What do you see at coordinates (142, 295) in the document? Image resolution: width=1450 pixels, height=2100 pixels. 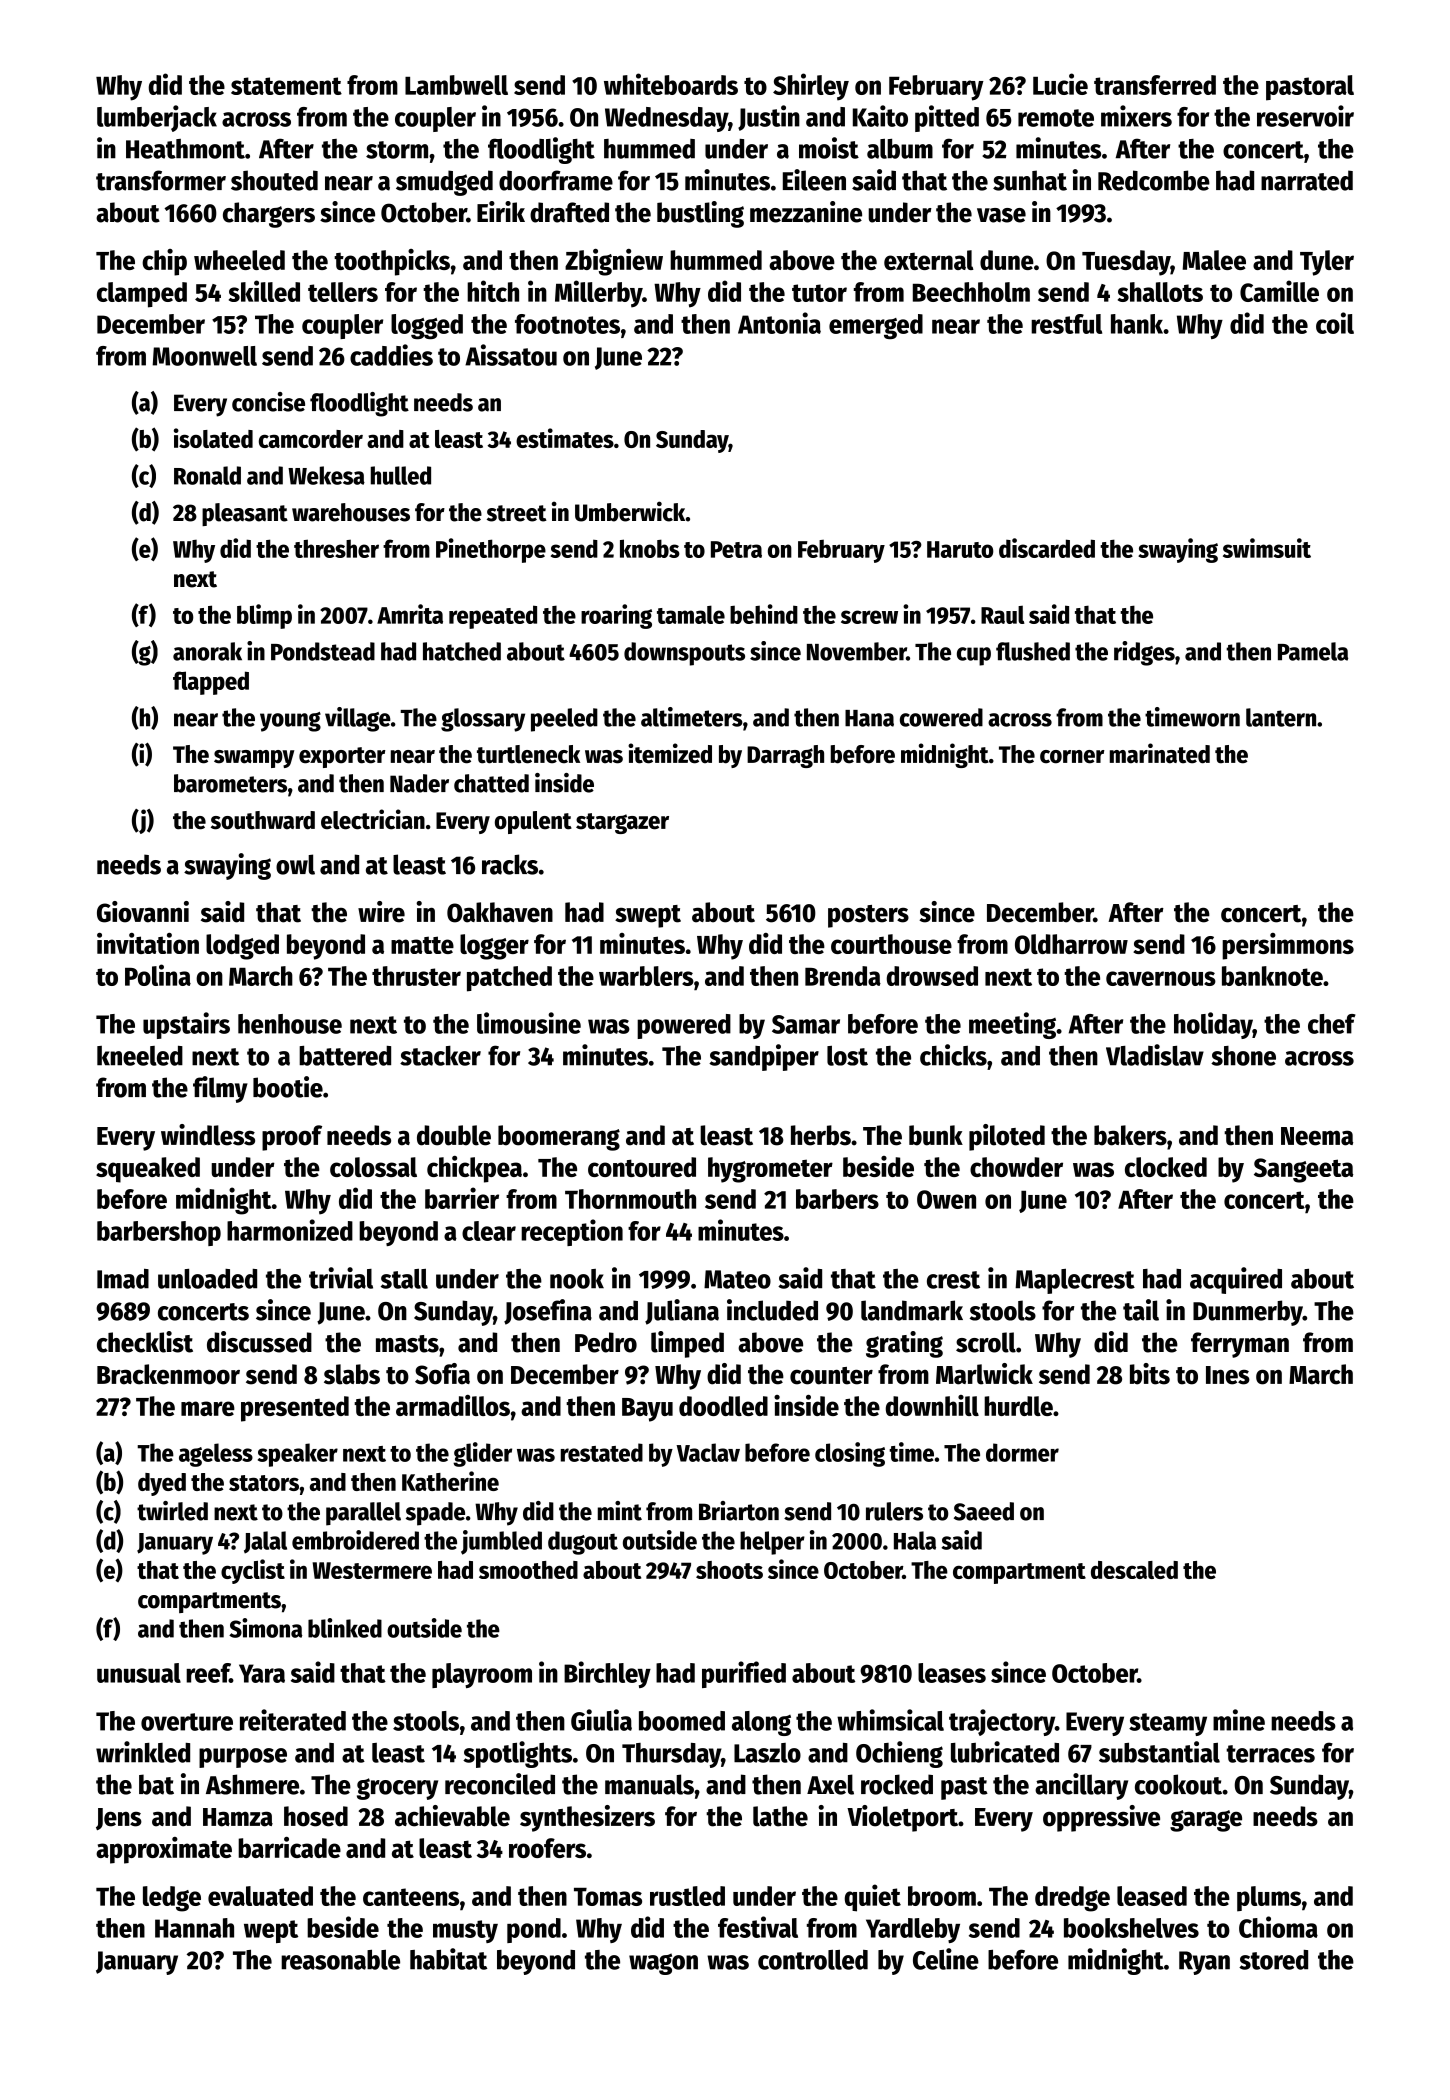 I see `clamped` at bounding box center [142, 295].
